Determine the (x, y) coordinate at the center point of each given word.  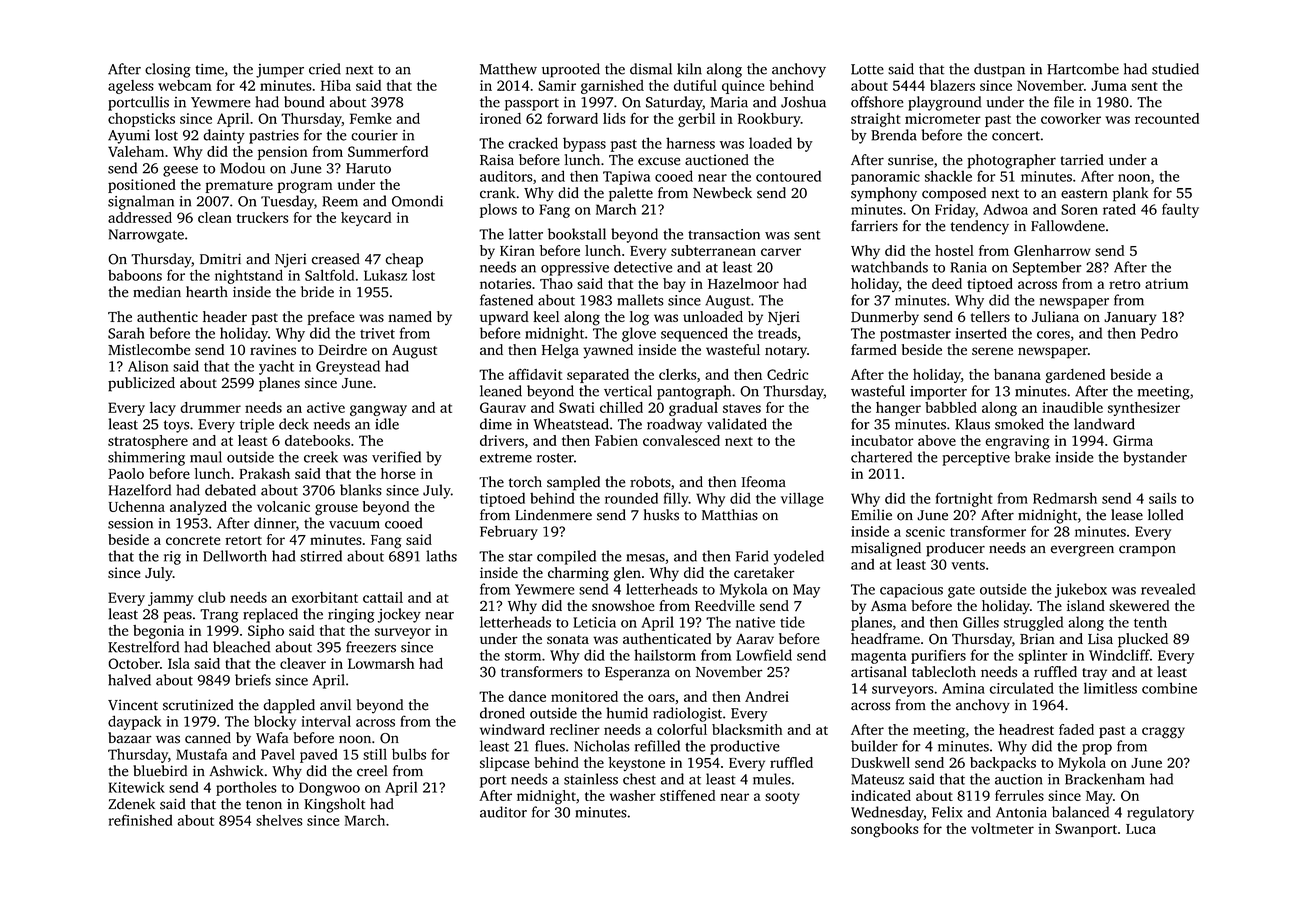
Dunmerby (885, 318)
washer (633, 795)
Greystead (348, 367)
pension (283, 153)
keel (546, 316)
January (1130, 319)
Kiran (517, 250)
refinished (140, 820)
